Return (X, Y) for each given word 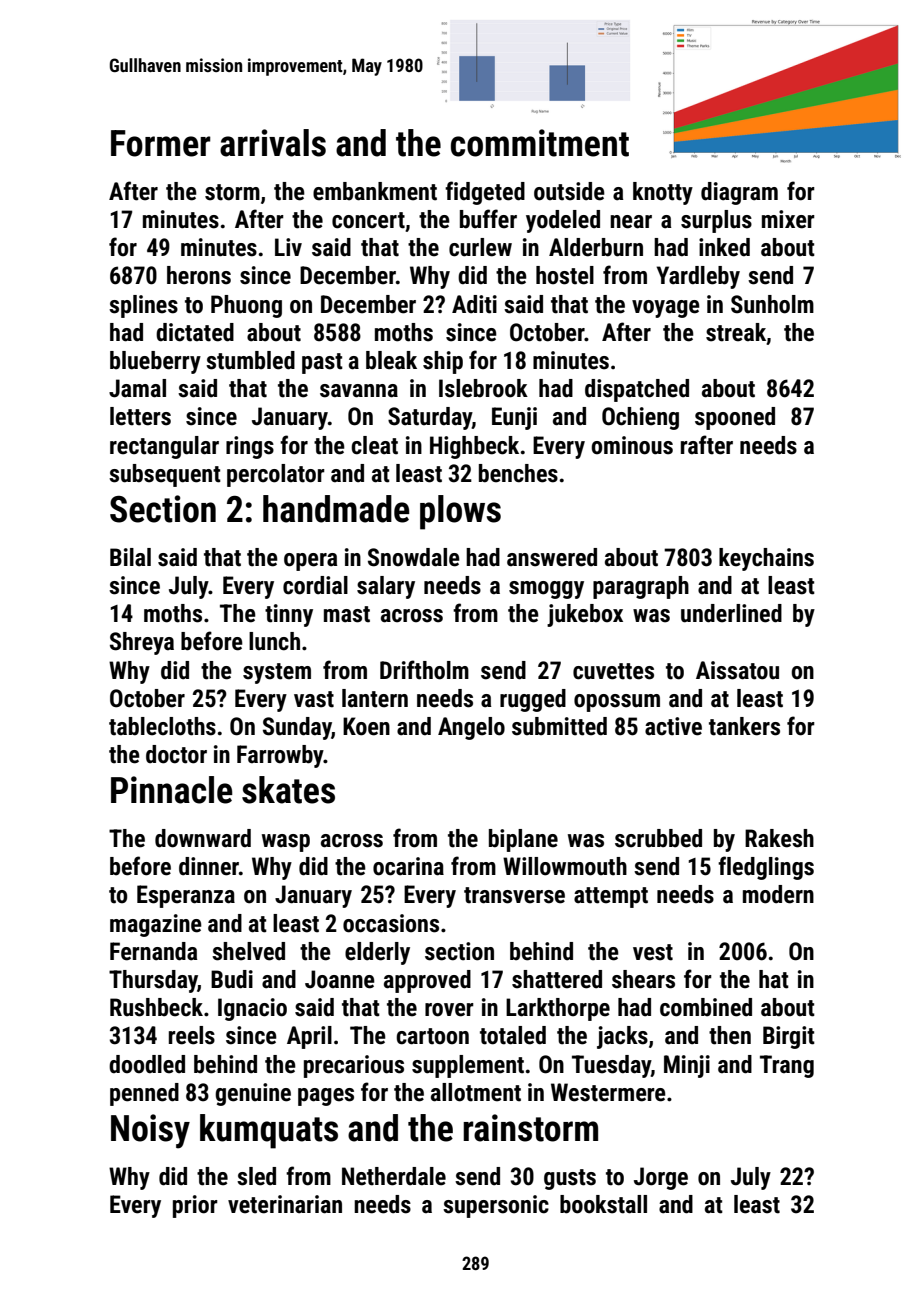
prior (195, 1206)
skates (288, 790)
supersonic (496, 1206)
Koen (366, 726)
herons (199, 275)
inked (724, 247)
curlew (480, 247)
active (673, 726)
